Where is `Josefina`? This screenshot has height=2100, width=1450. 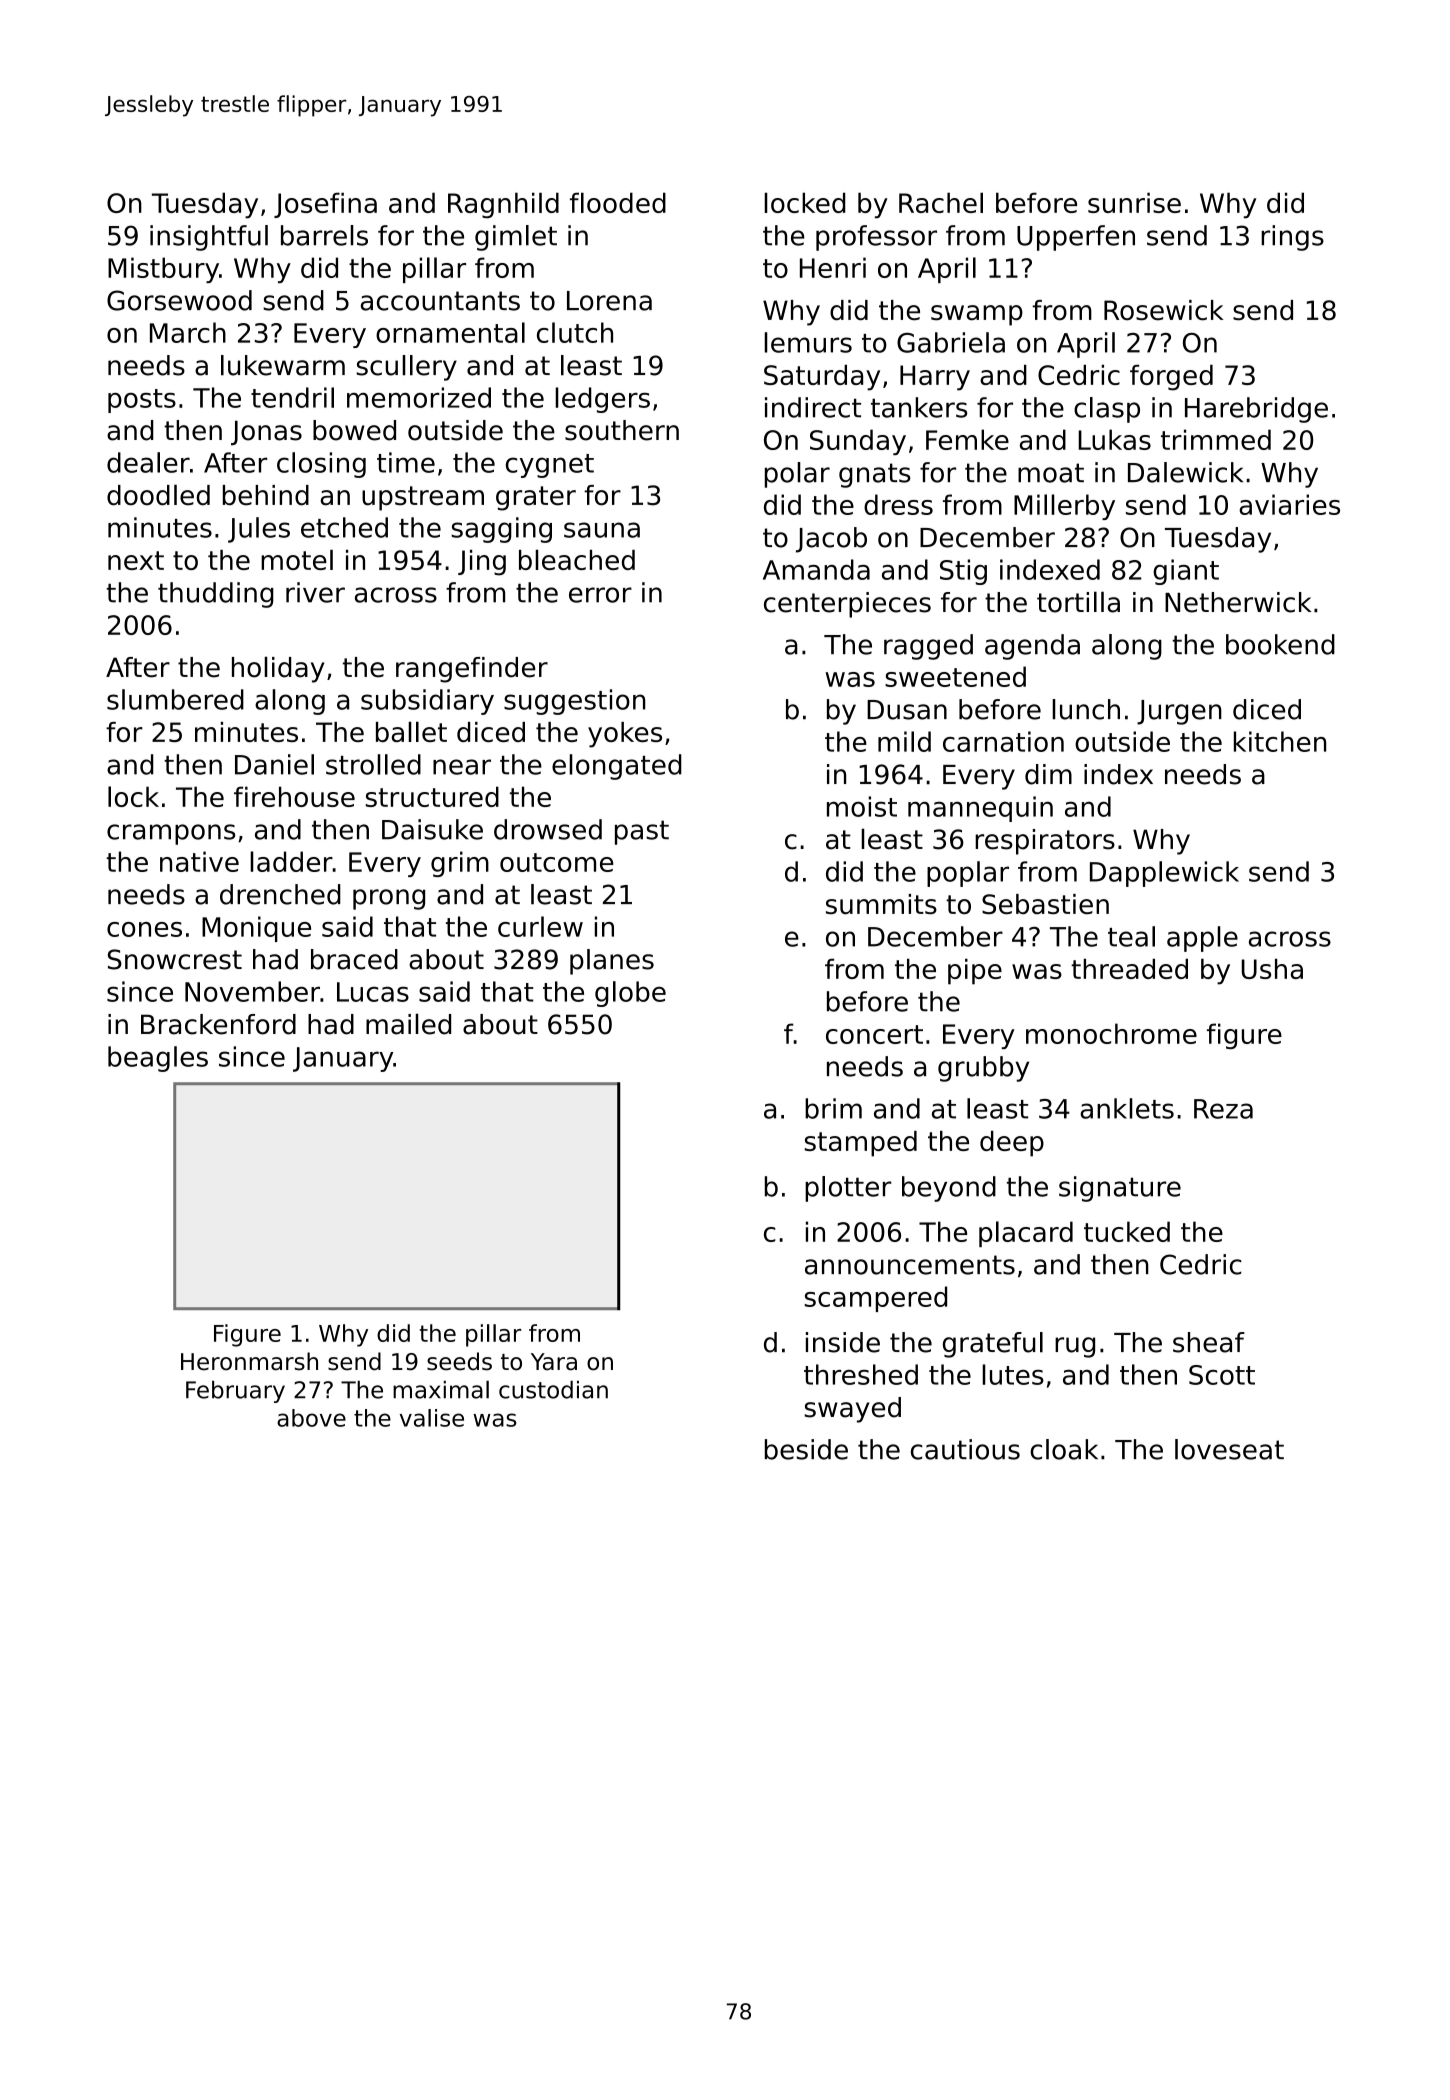 Josefina is located at coordinates (325, 205).
